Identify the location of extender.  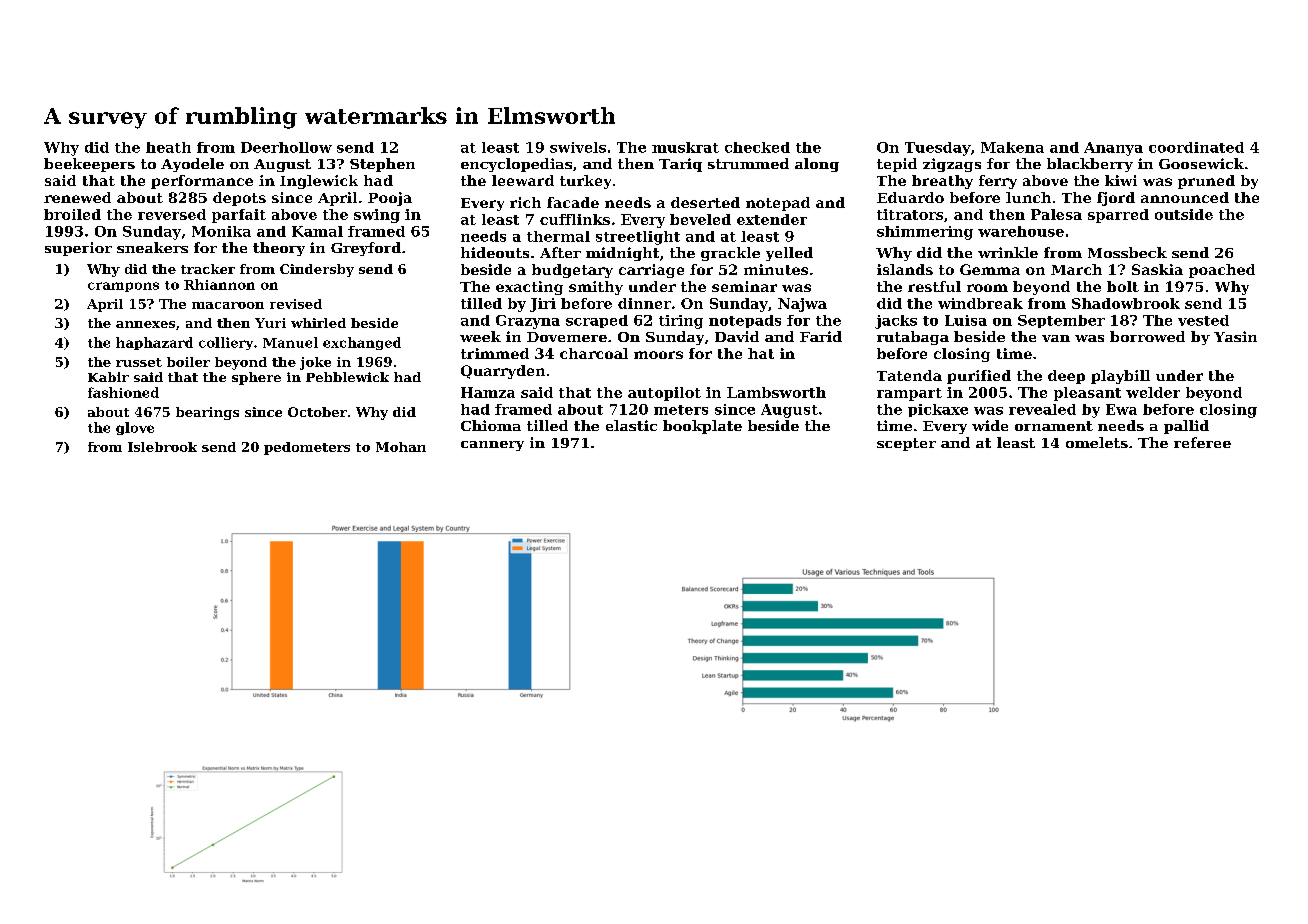
(772, 219).
